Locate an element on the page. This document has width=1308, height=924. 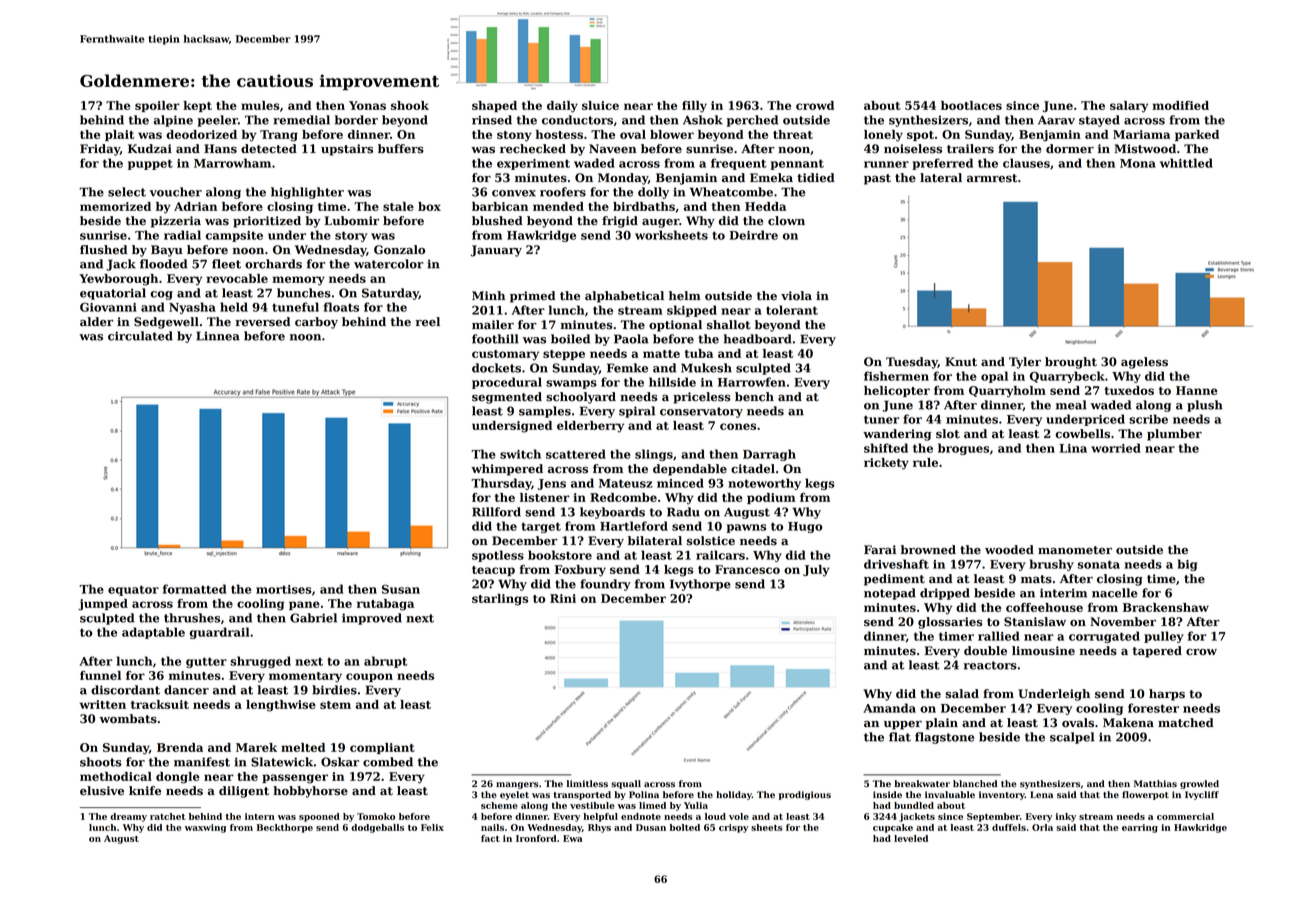
Linnea is located at coordinates (218, 336).
